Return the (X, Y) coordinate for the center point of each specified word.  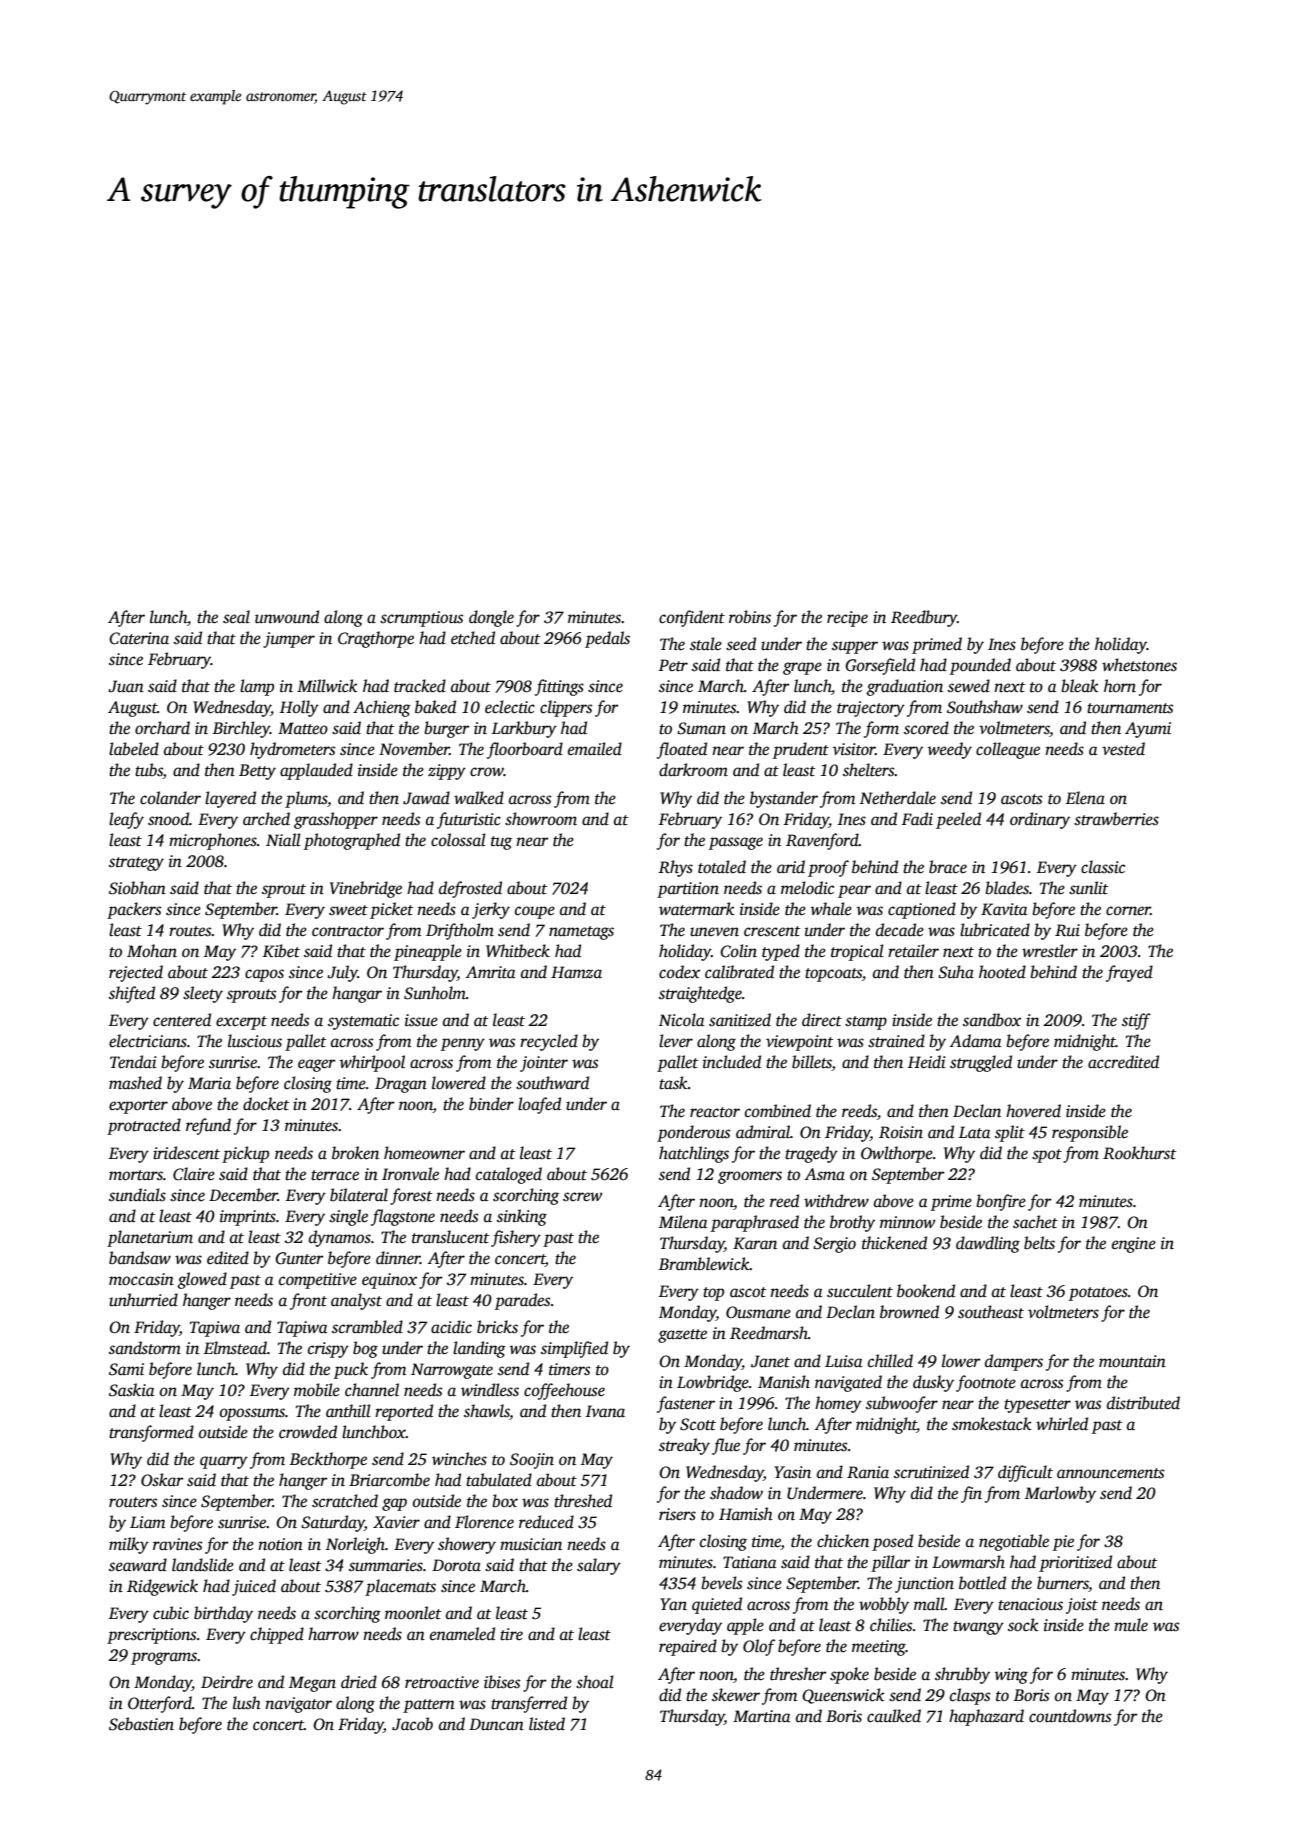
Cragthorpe (376, 639)
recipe (847, 619)
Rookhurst (1139, 1153)
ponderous (693, 1133)
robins (750, 617)
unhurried (143, 1300)
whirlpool (372, 1063)
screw (582, 1197)
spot (1047, 1156)
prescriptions (151, 1636)
